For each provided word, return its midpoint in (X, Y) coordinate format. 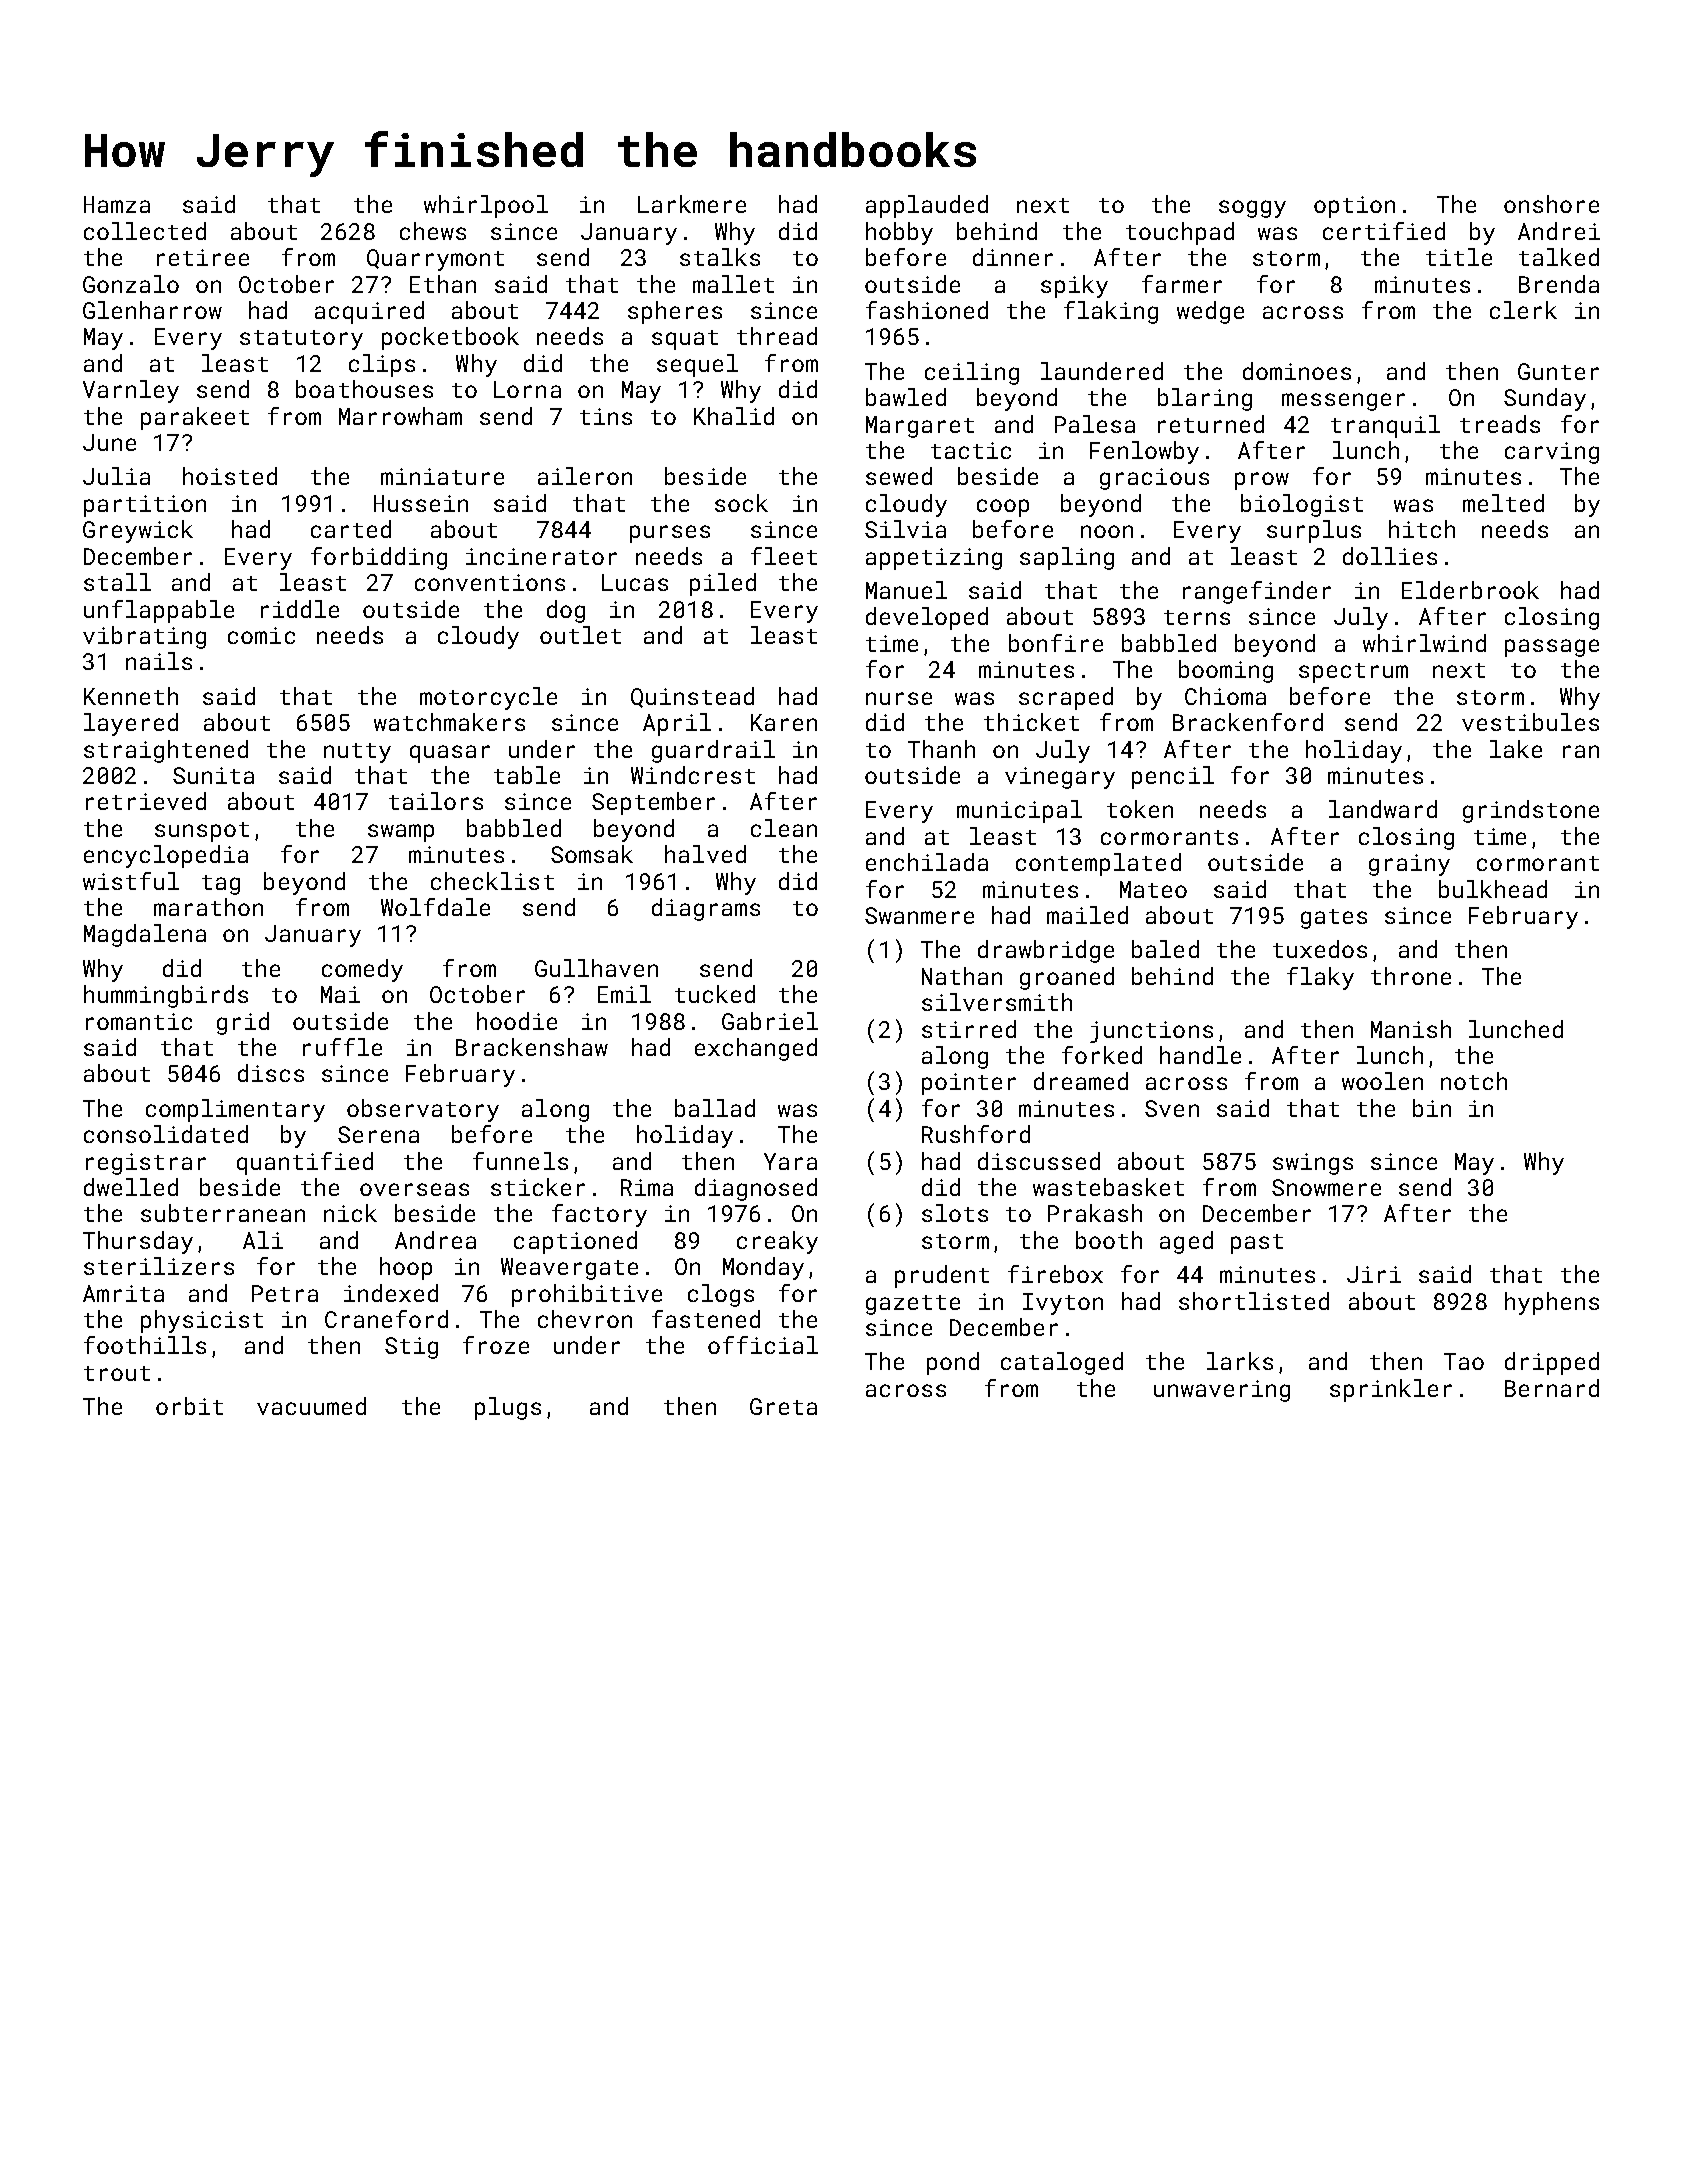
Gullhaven (596, 968)
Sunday (1545, 399)
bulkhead (1493, 889)
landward (1383, 809)
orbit (189, 1406)
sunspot (202, 832)
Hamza (117, 204)
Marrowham (400, 416)
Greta (783, 1406)
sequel (697, 365)
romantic (139, 1021)
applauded (927, 206)
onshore (1551, 204)
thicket (1031, 722)
